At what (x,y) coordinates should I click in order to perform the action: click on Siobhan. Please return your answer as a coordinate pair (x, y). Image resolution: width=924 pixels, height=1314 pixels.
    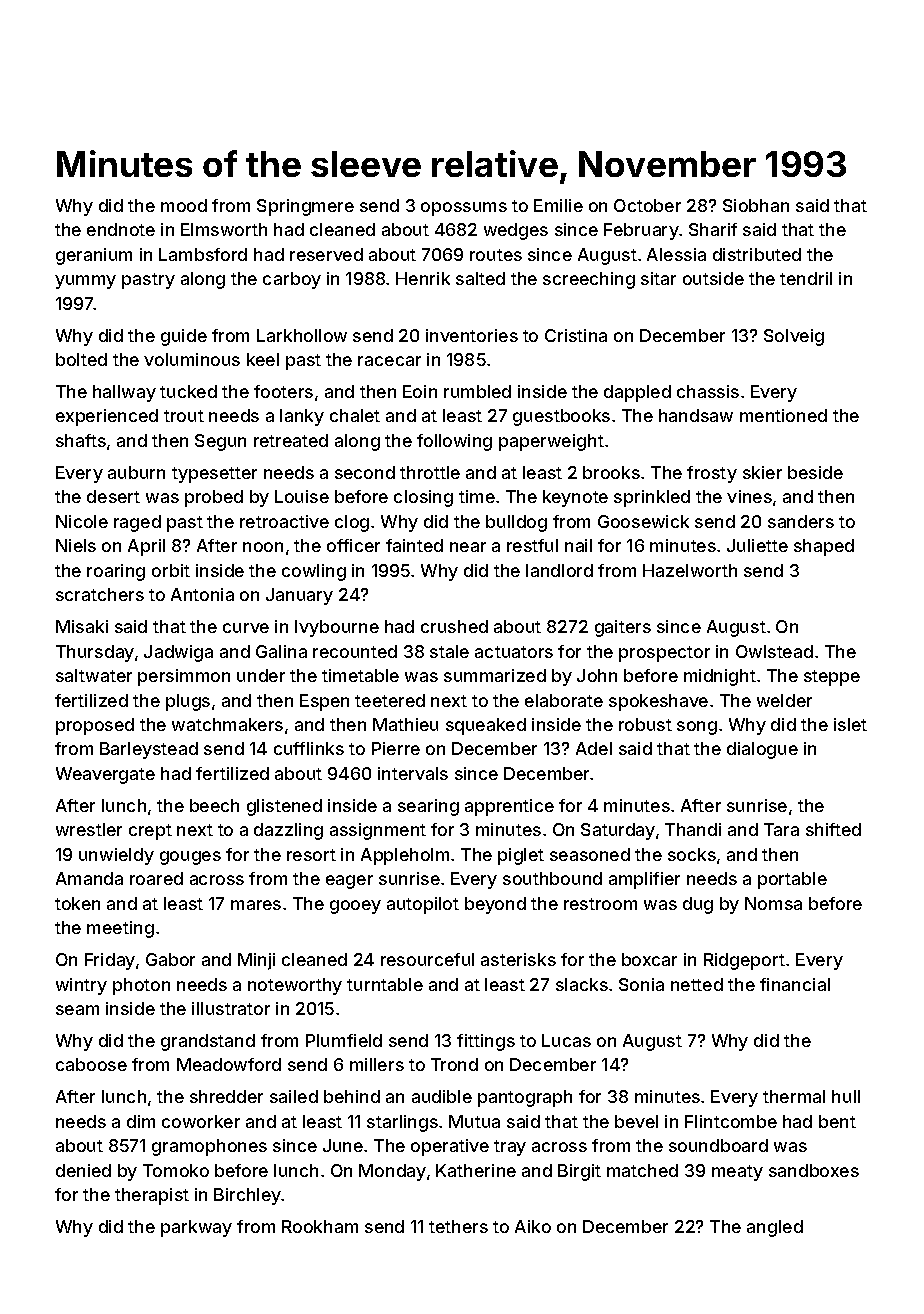
    Looking at the image, I should click on (756, 205).
